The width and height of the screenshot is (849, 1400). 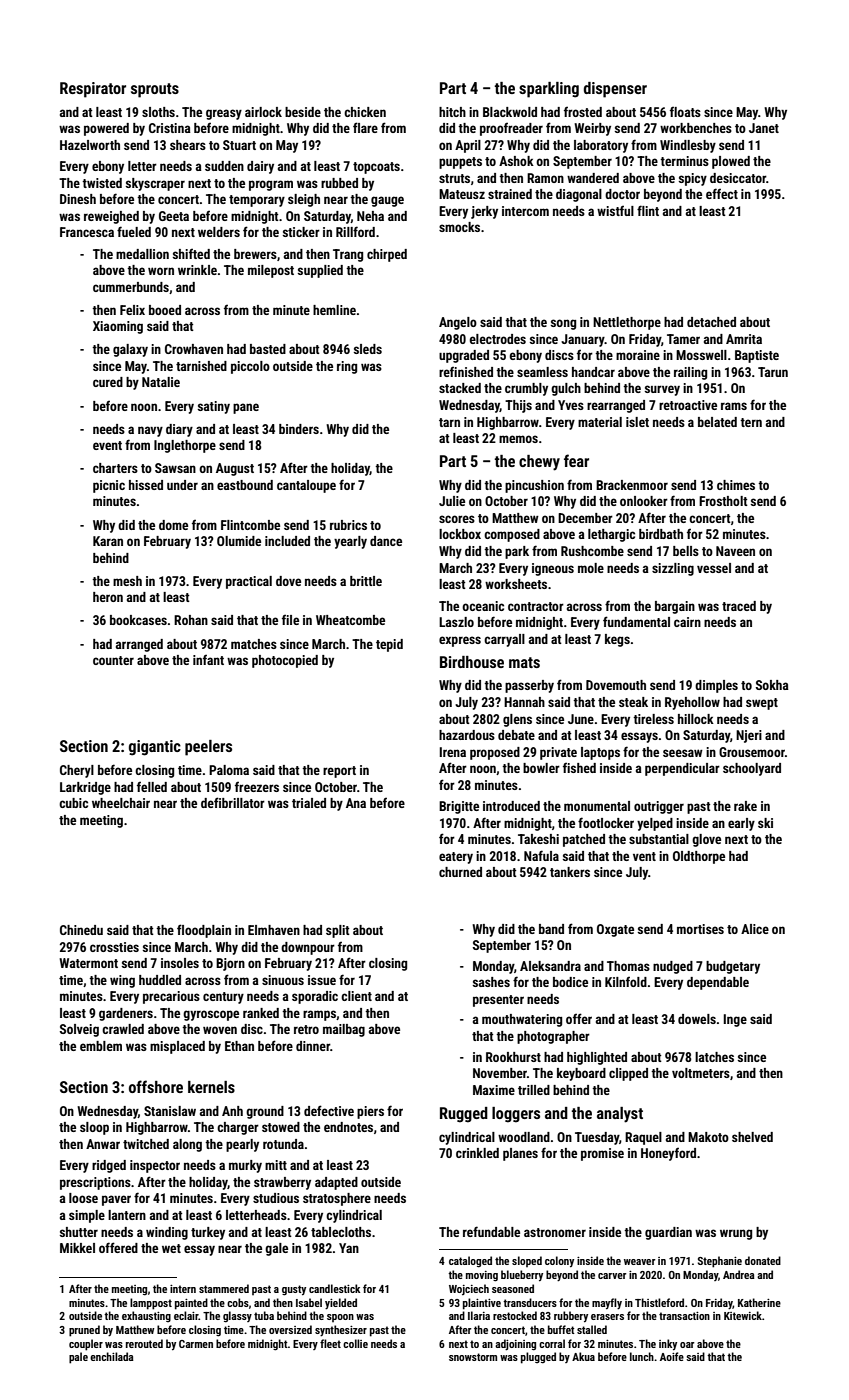 What do you see at coordinates (108, 382) in the screenshot?
I see `cured` at bounding box center [108, 382].
